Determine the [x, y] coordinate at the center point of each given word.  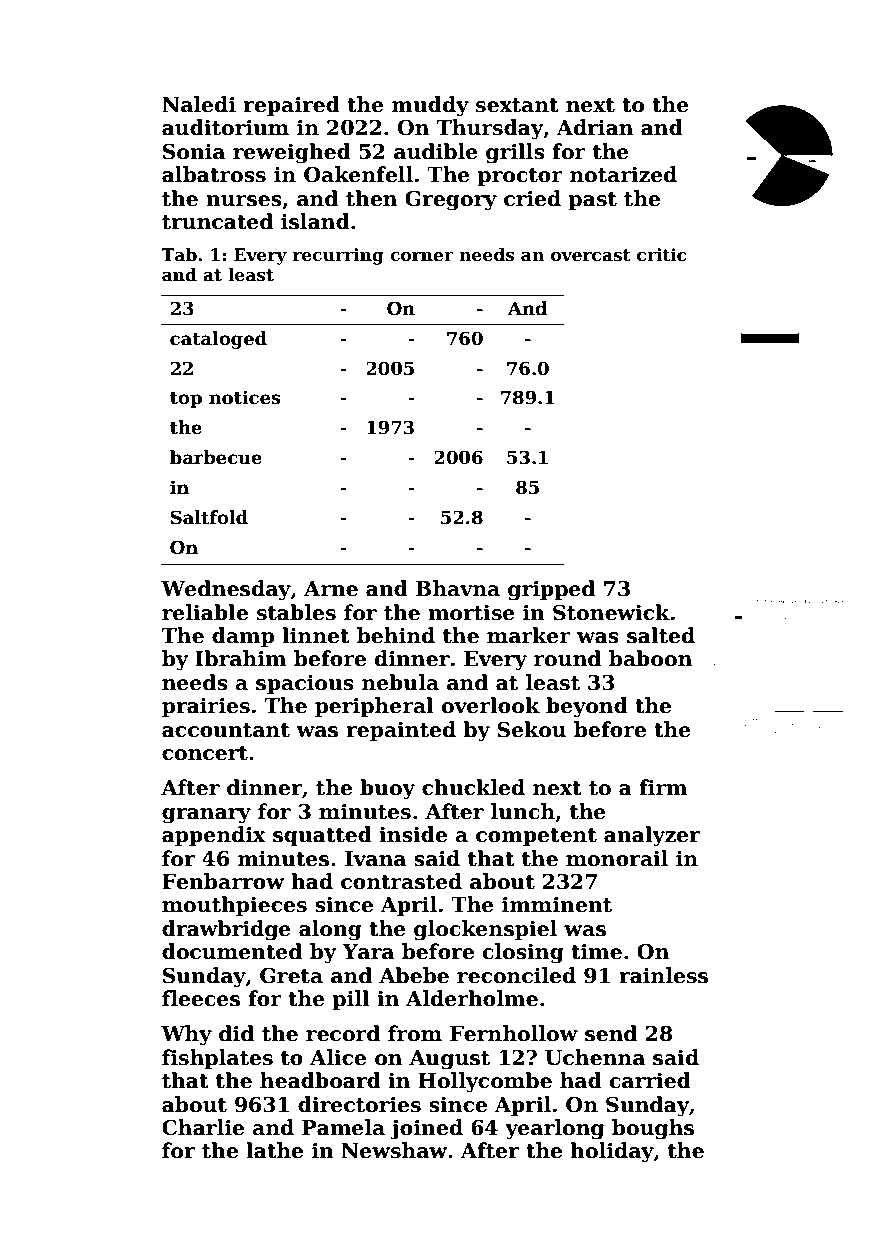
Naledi [199, 104]
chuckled [473, 787]
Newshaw [394, 1150]
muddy [430, 106]
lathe [274, 1150]
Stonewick [611, 612]
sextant [517, 105]
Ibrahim [240, 658]
